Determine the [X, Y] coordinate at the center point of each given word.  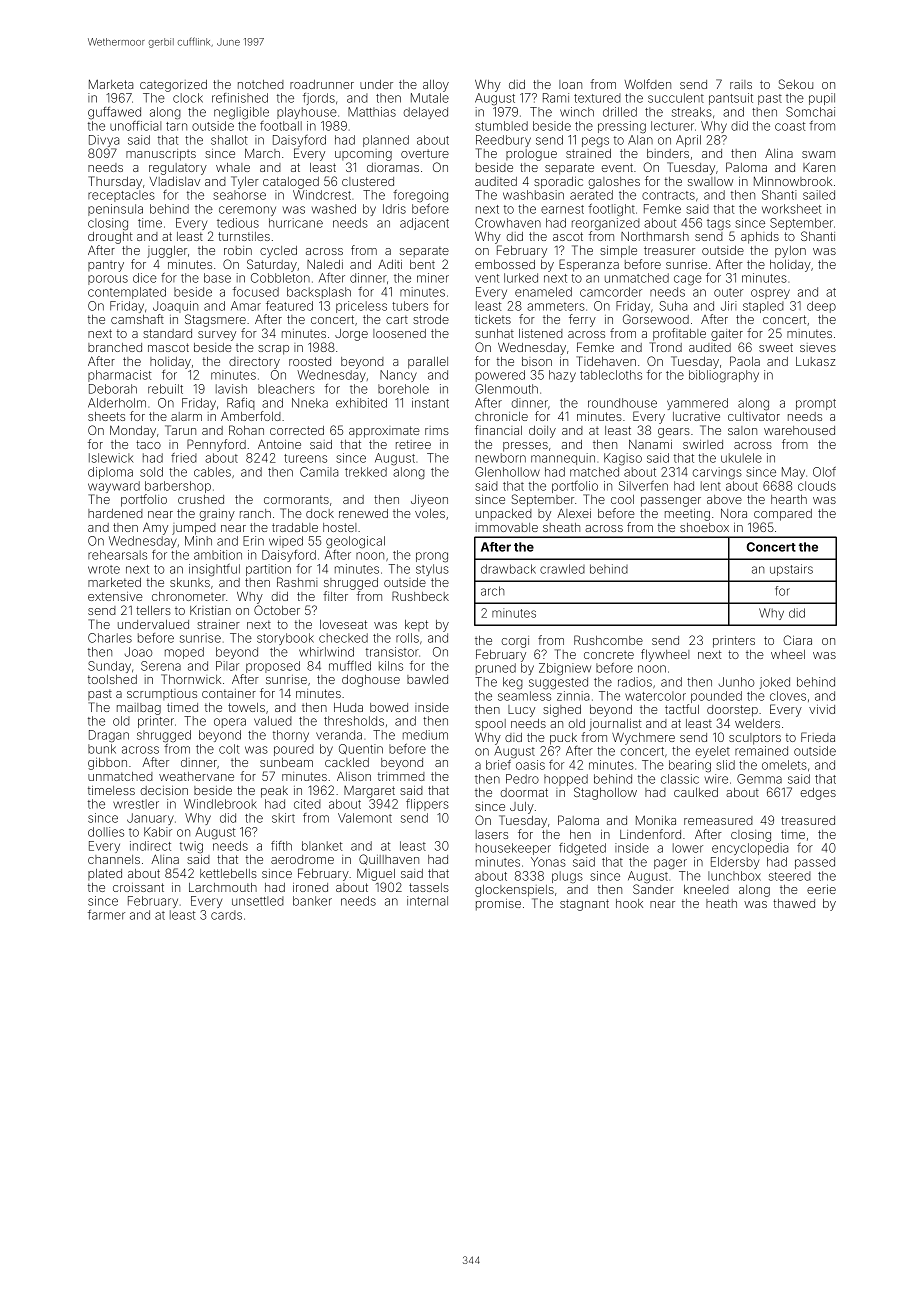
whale [233, 167]
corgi [515, 642]
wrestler [136, 804]
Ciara [797, 640]
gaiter [727, 335]
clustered [368, 181]
